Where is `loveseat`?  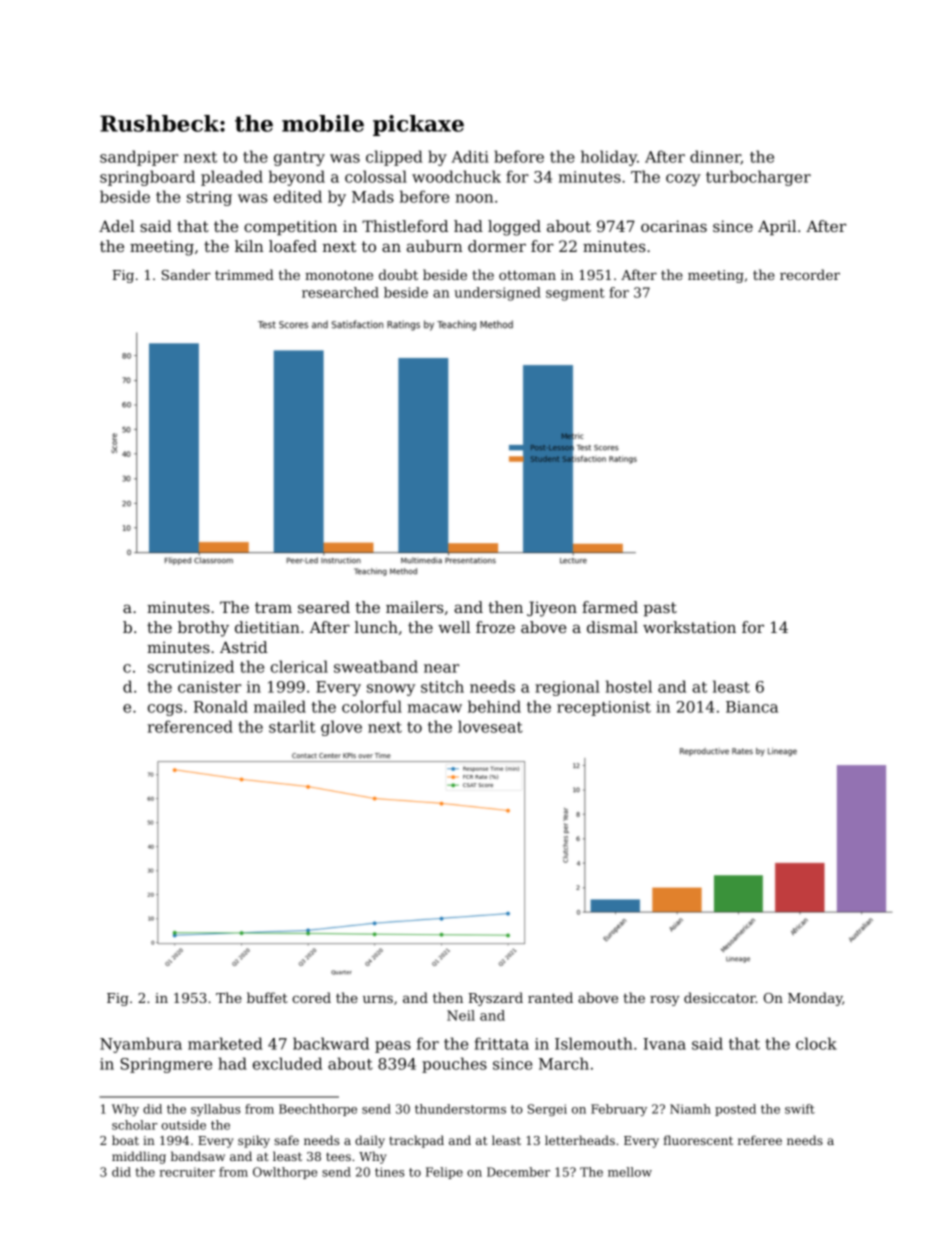
loveseat is located at coordinates (490, 726).
